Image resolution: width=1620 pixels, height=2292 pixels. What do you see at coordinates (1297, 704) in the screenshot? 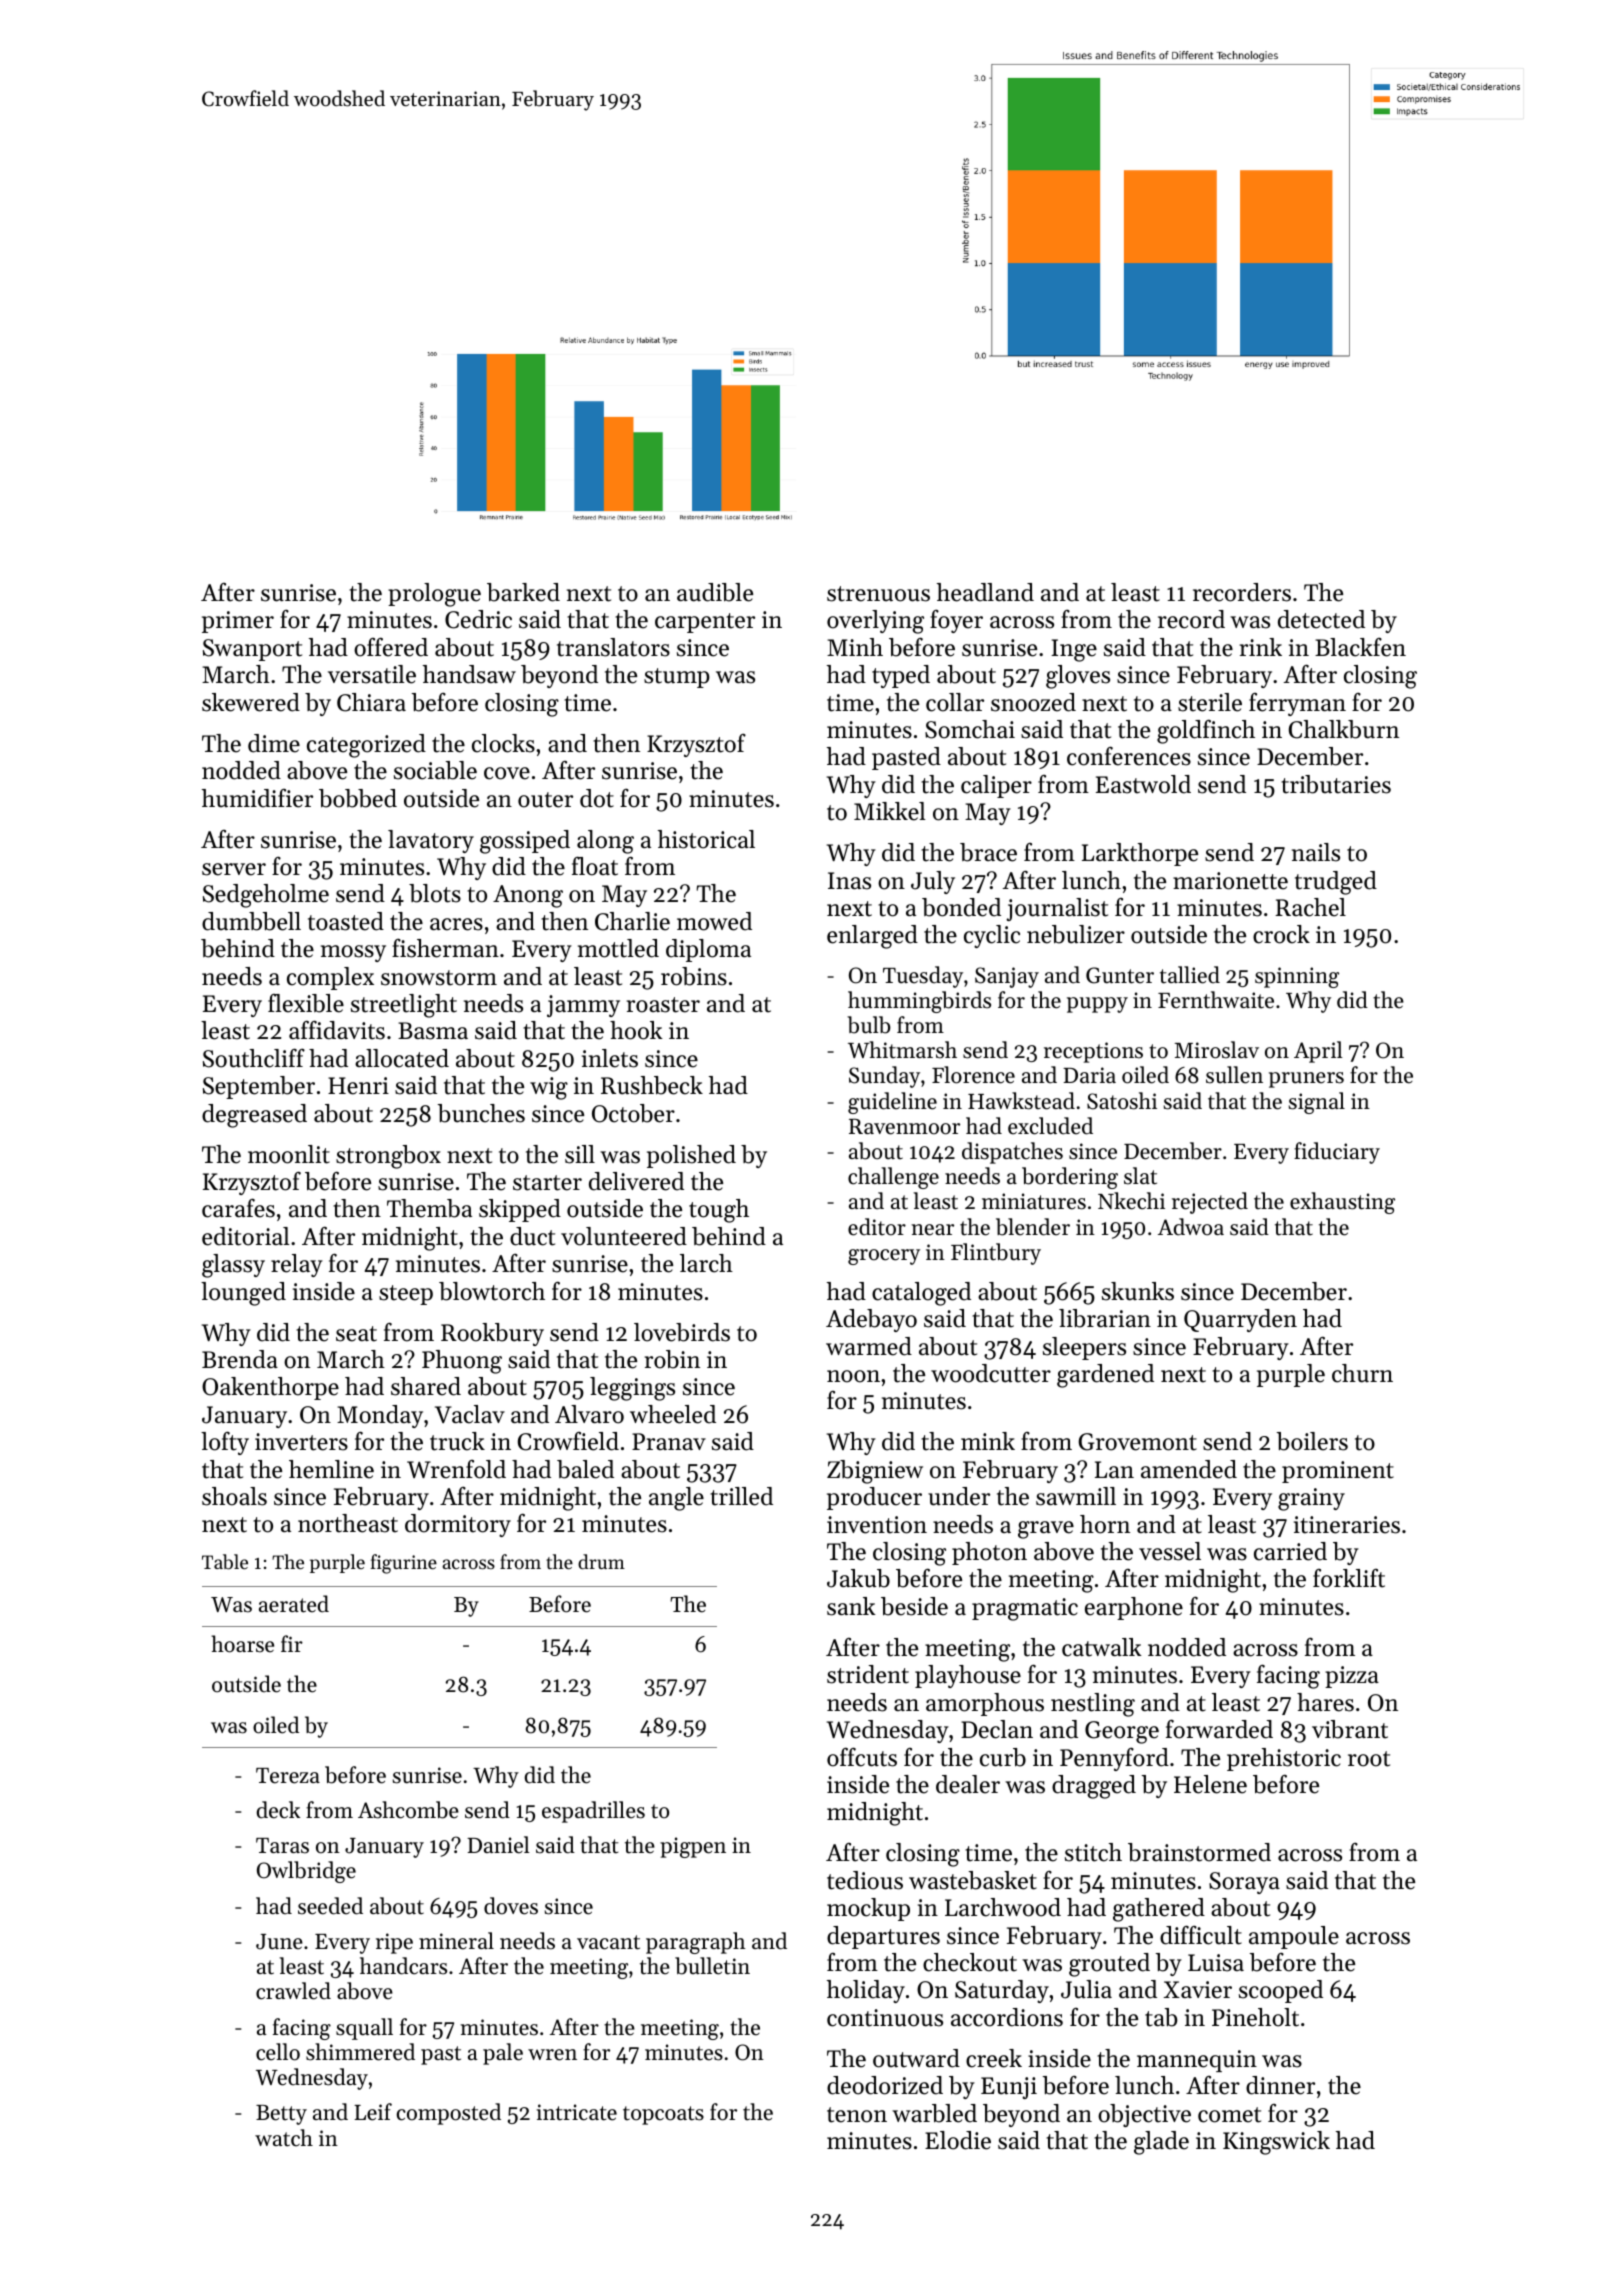
I see `ferryman` at bounding box center [1297, 704].
